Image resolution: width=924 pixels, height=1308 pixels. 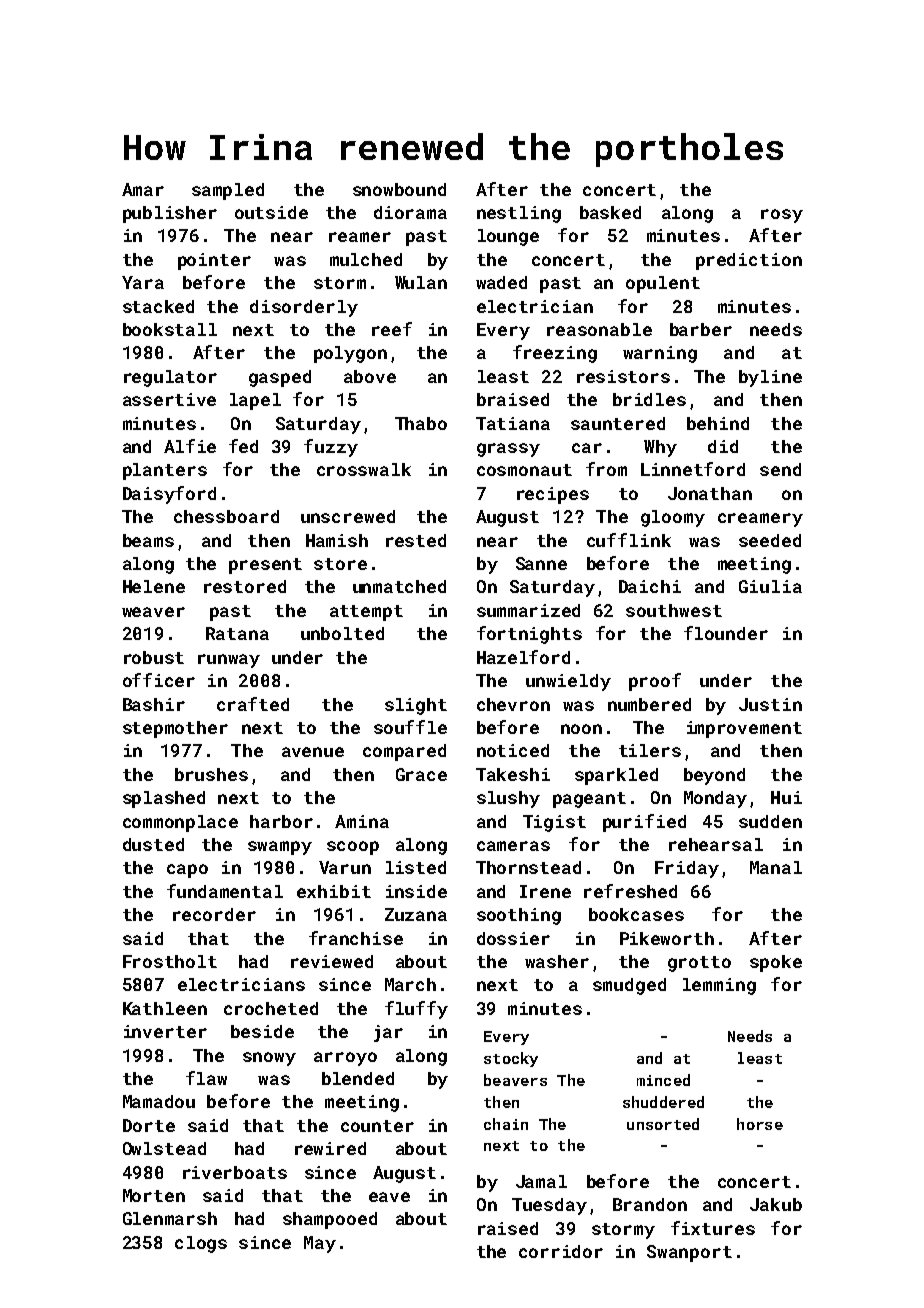 I want to click on Amina, so click(x=362, y=821).
